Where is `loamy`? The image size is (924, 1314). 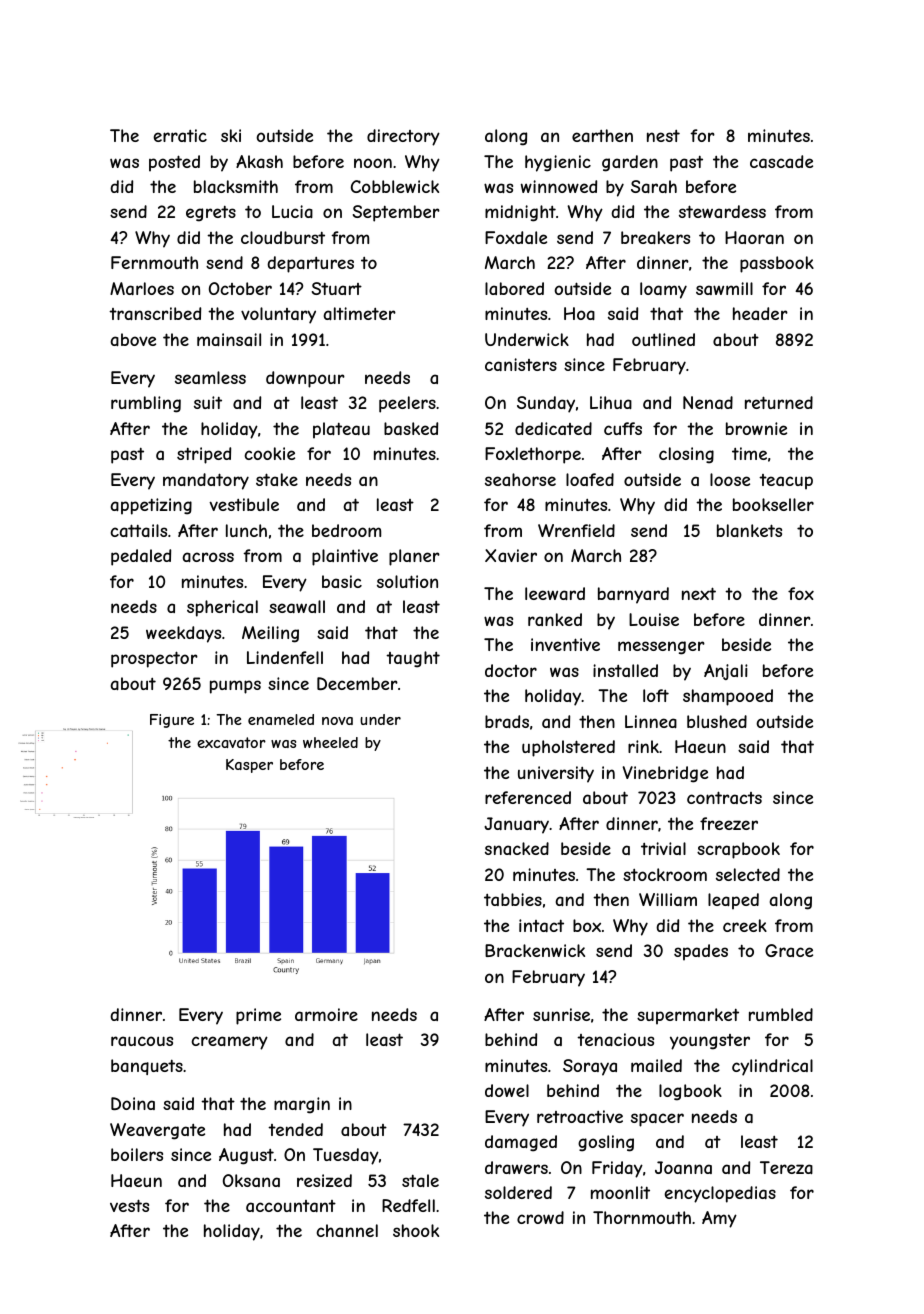 loamy is located at coordinates (663, 290).
